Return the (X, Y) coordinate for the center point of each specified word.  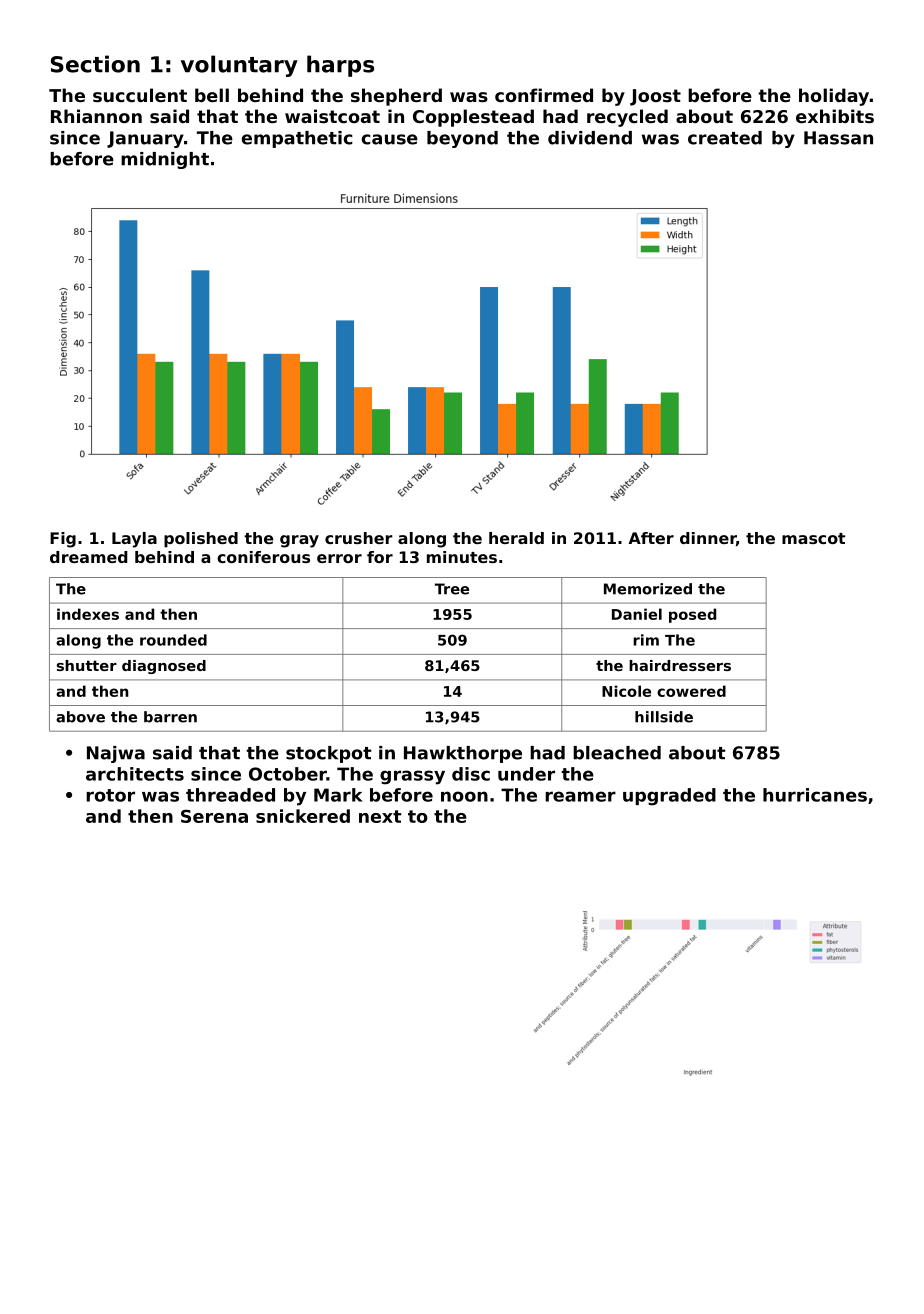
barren (170, 717)
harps (340, 66)
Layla (134, 540)
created (725, 138)
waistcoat (332, 116)
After (651, 538)
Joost (655, 97)
